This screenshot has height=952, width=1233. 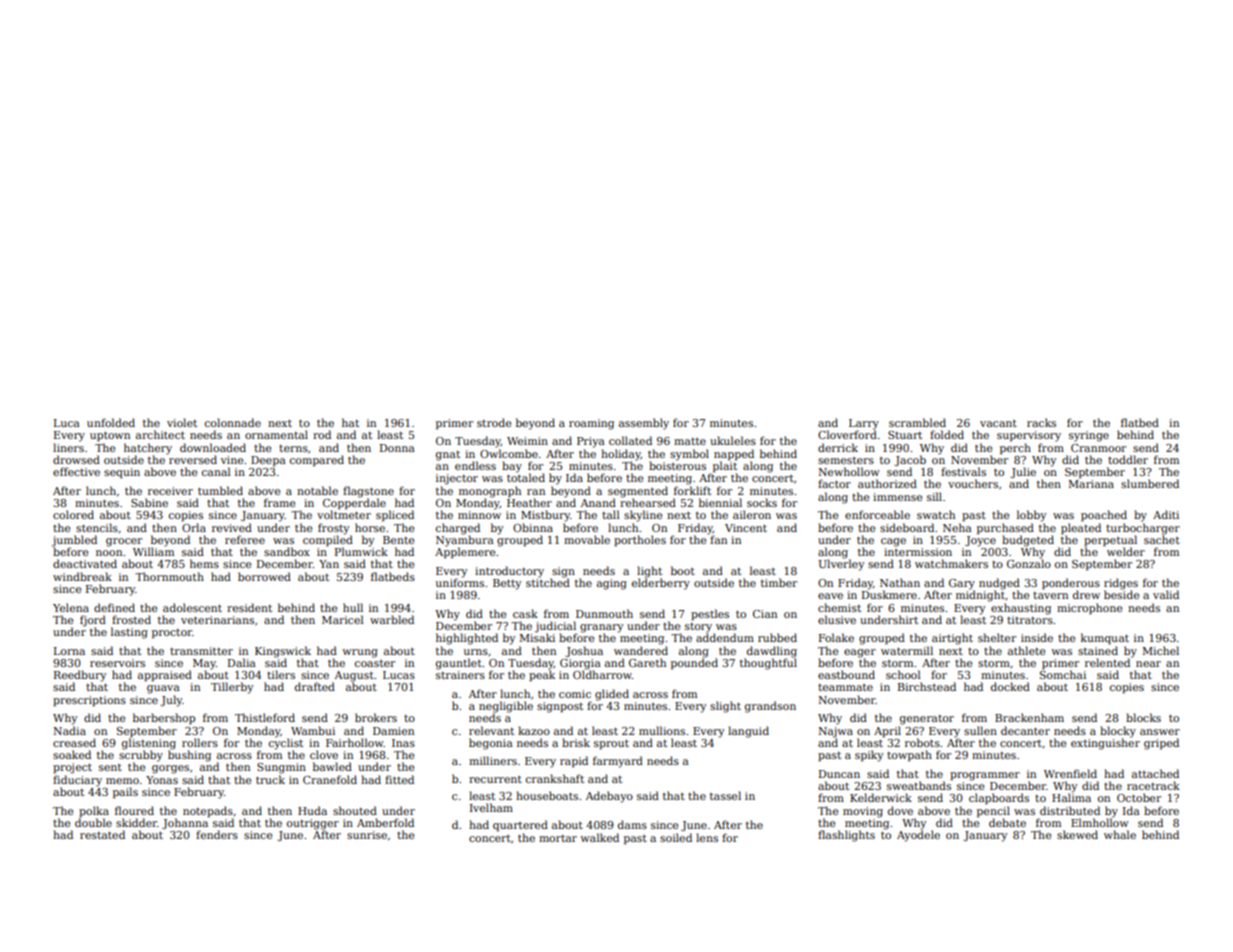 I want to click on Somchai, so click(x=1063, y=674).
